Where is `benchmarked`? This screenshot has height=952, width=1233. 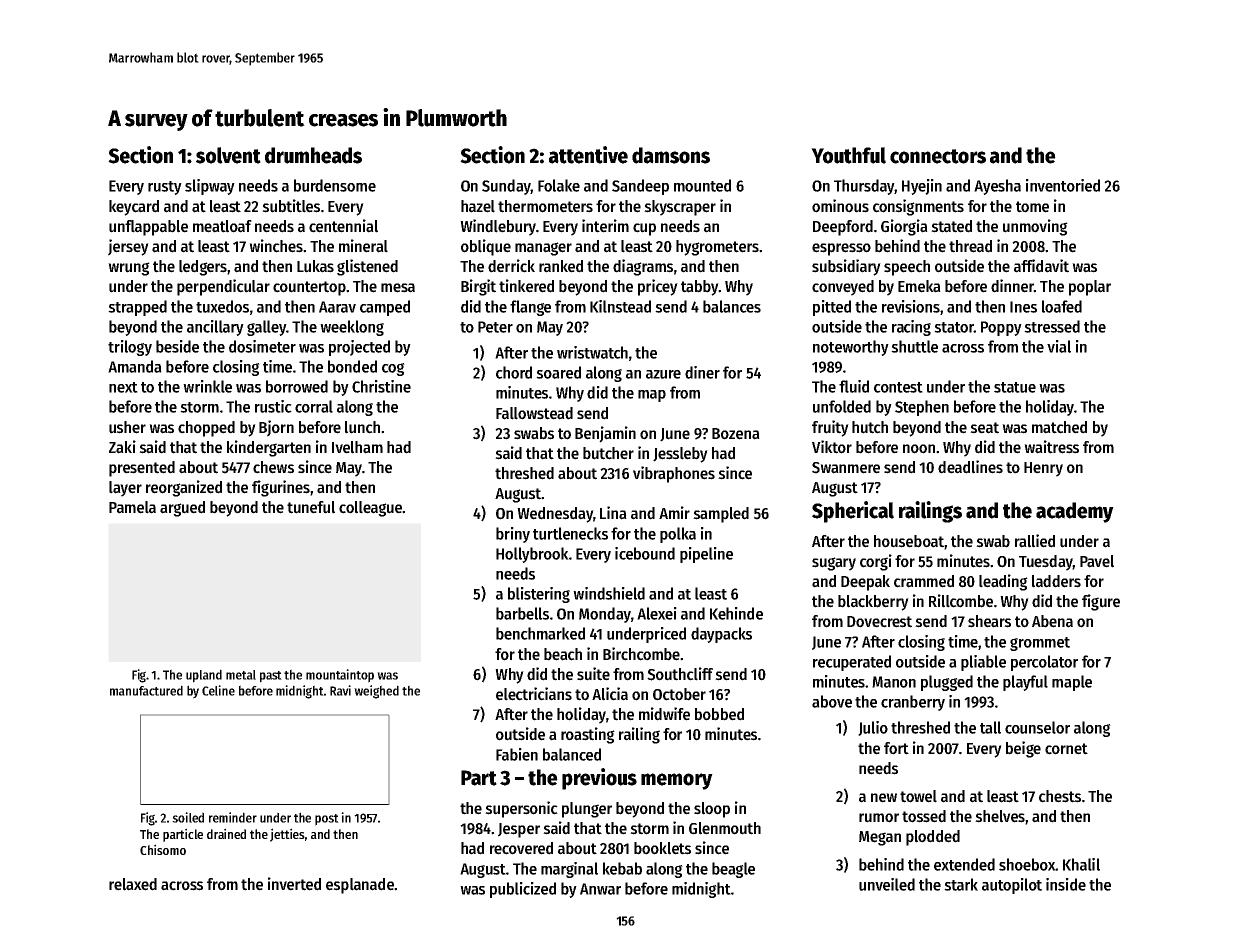 benchmarked is located at coordinates (540, 633).
